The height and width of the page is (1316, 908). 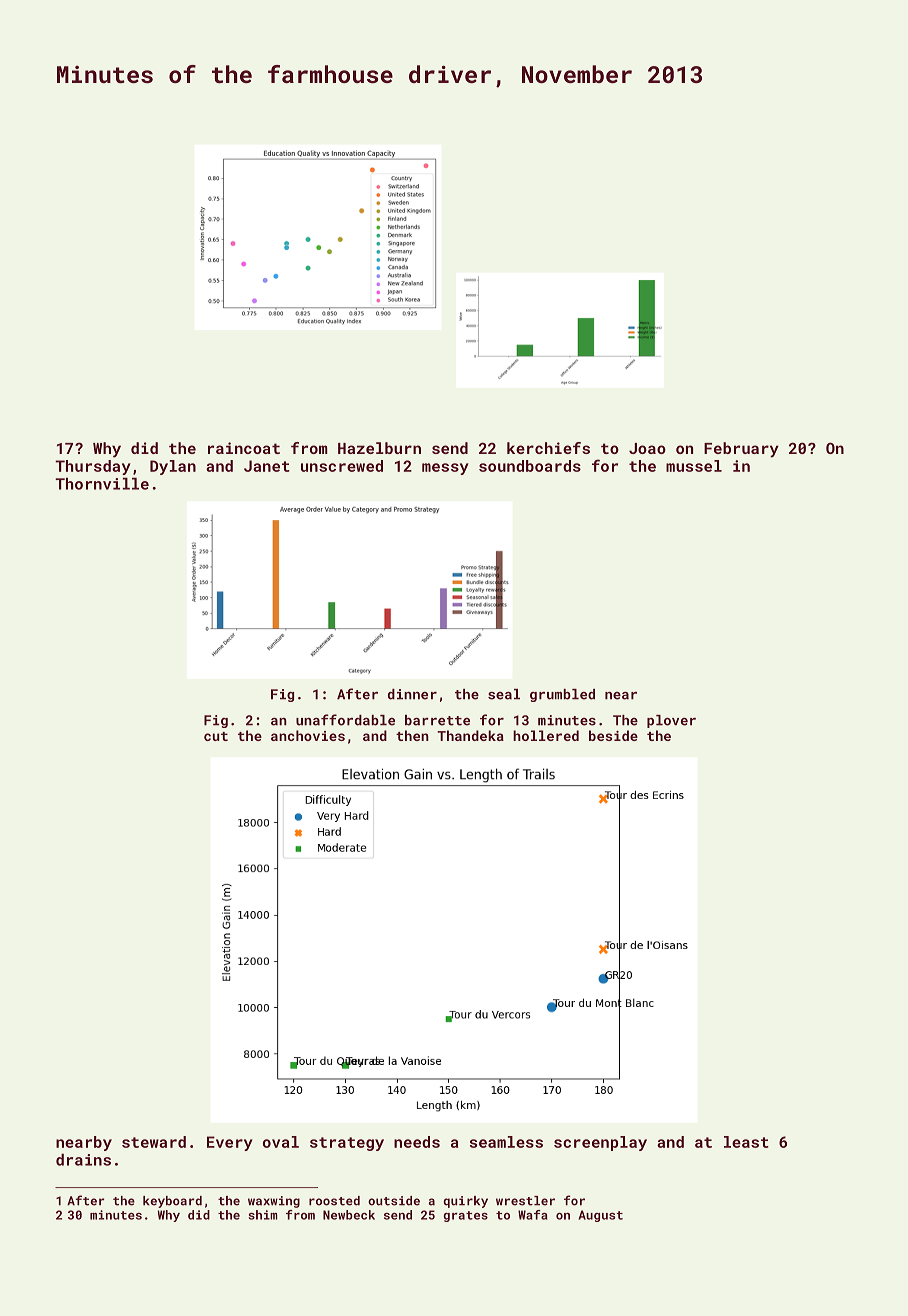 What do you see at coordinates (244, 448) in the page?
I see `raincoat` at bounding box center [244, 448].
